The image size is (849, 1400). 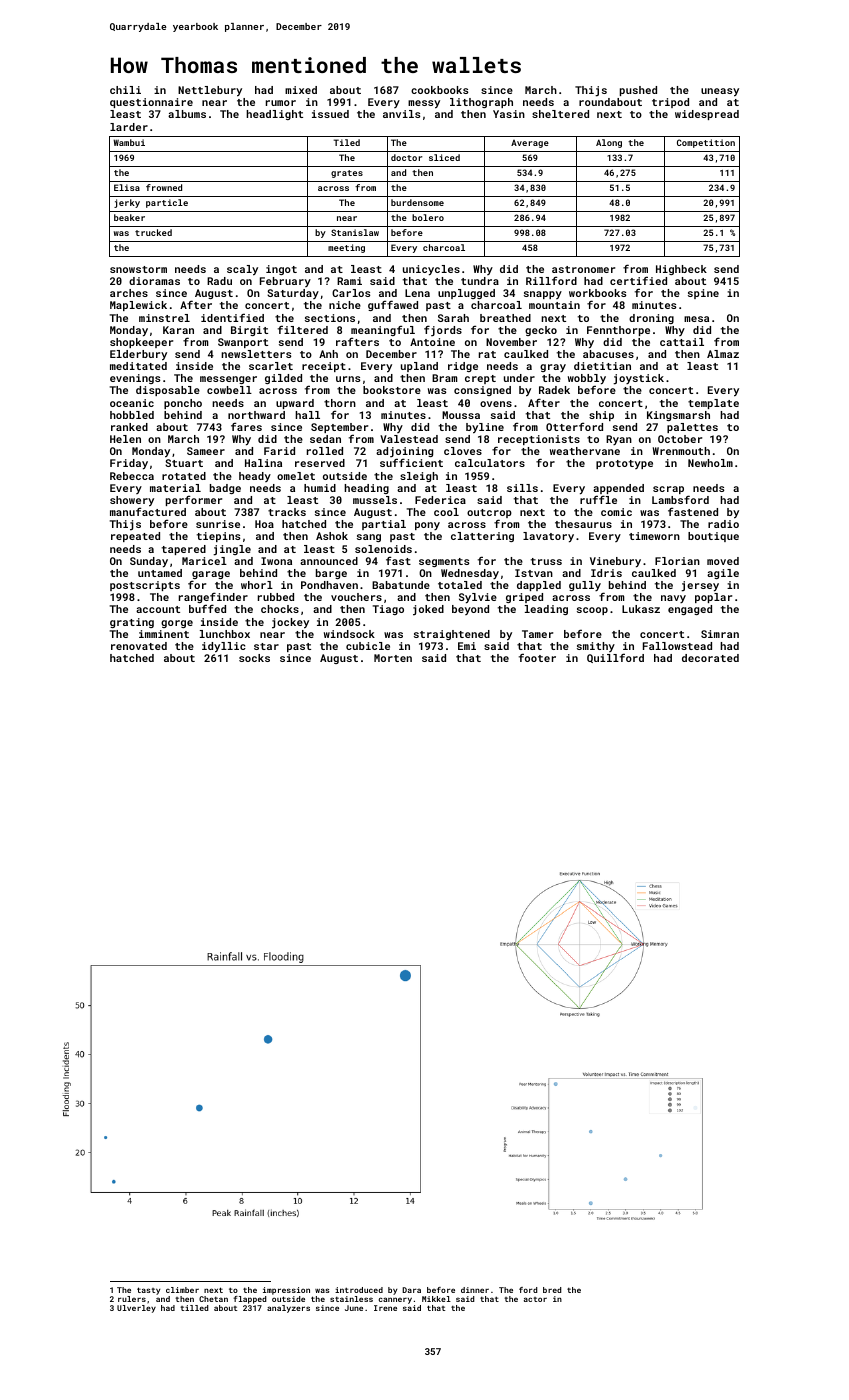 What do you see at coordinates (301, 90) in the screenshot?
I see `mixed` at bounding box center [301, 90].
